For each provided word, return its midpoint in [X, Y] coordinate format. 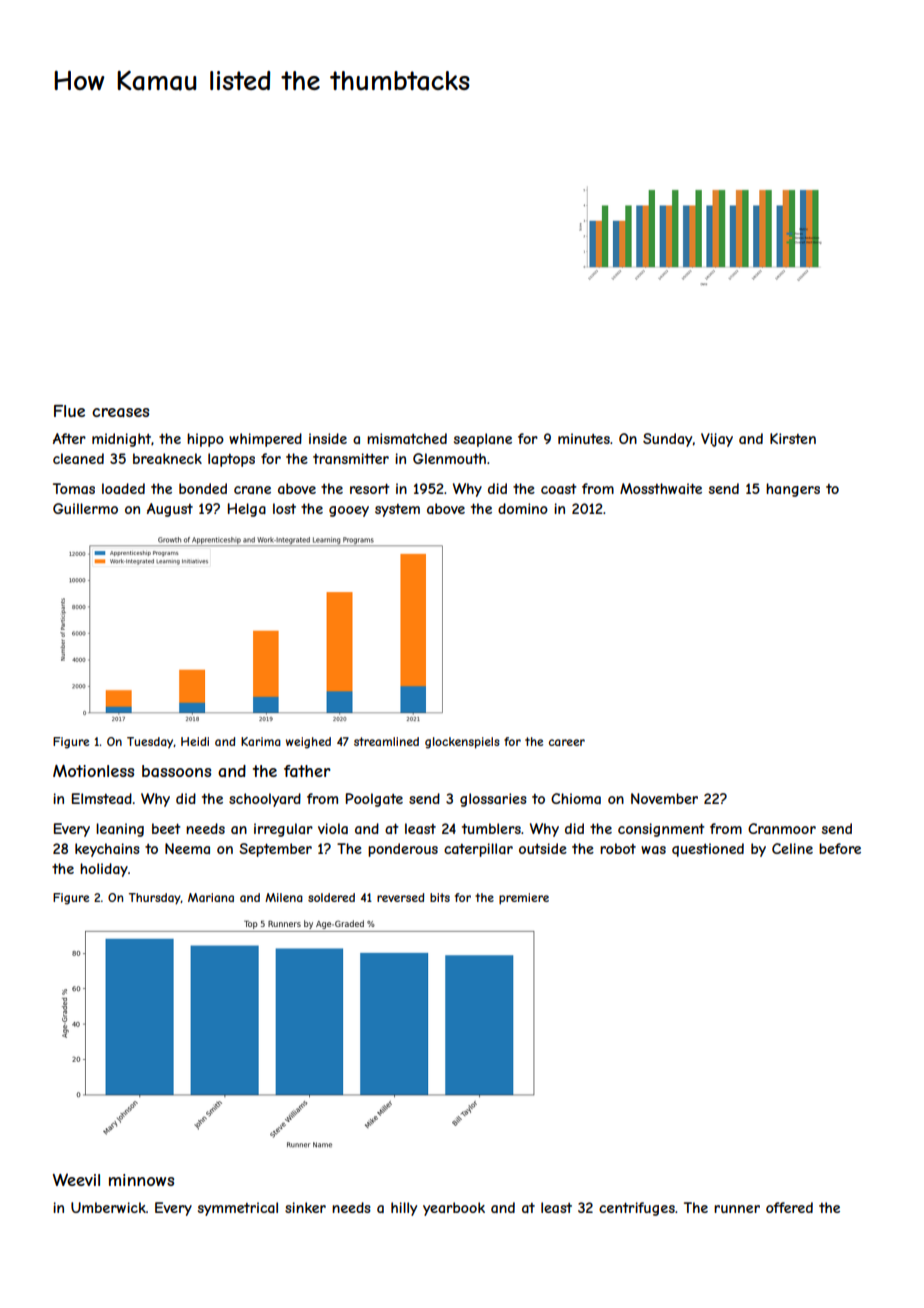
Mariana [211, 897]
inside [328, 438]
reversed [400, 897]
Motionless [93, 771]
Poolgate [374, 800]
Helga [247, 510]
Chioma [576, 798]
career [567, 742]
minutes [584, 438]
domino [523, 508]
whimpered [265, 440]
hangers [793, 490]
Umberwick [108, 1207]
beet [166, 828]
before [840, 848]
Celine [792, 848]
